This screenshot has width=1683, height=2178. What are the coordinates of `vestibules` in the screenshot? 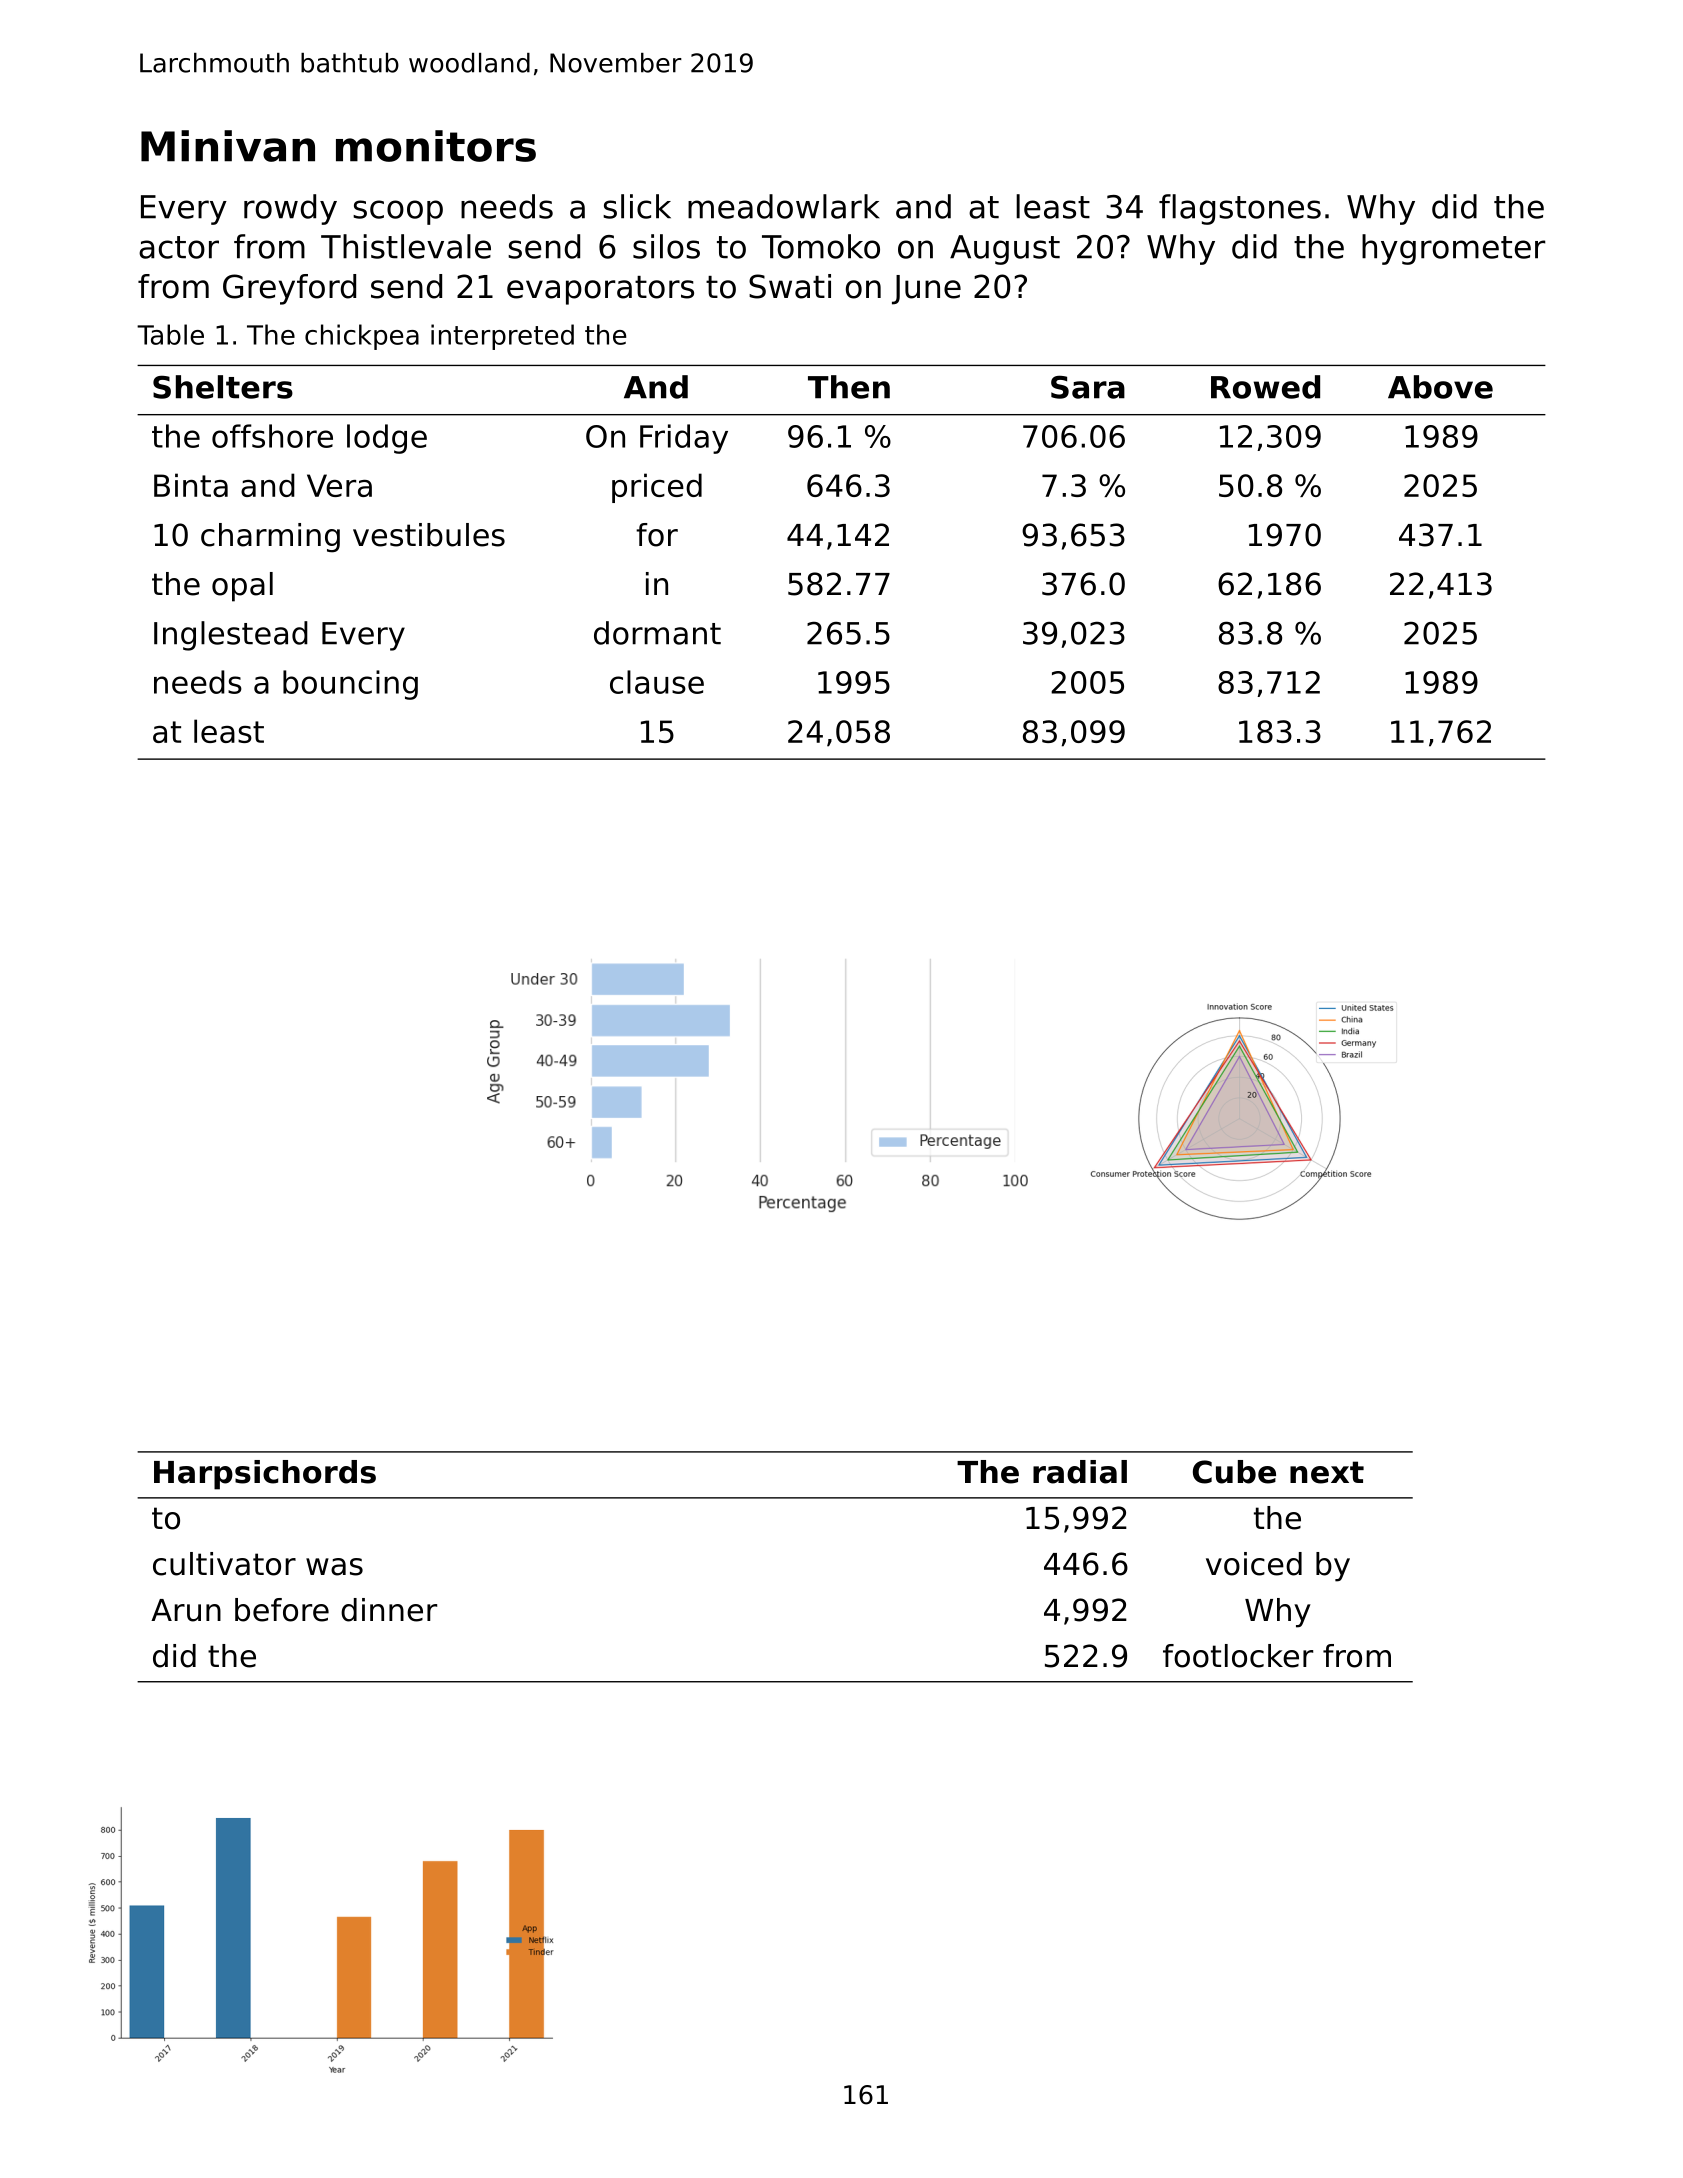 It's located at (429, 535).
